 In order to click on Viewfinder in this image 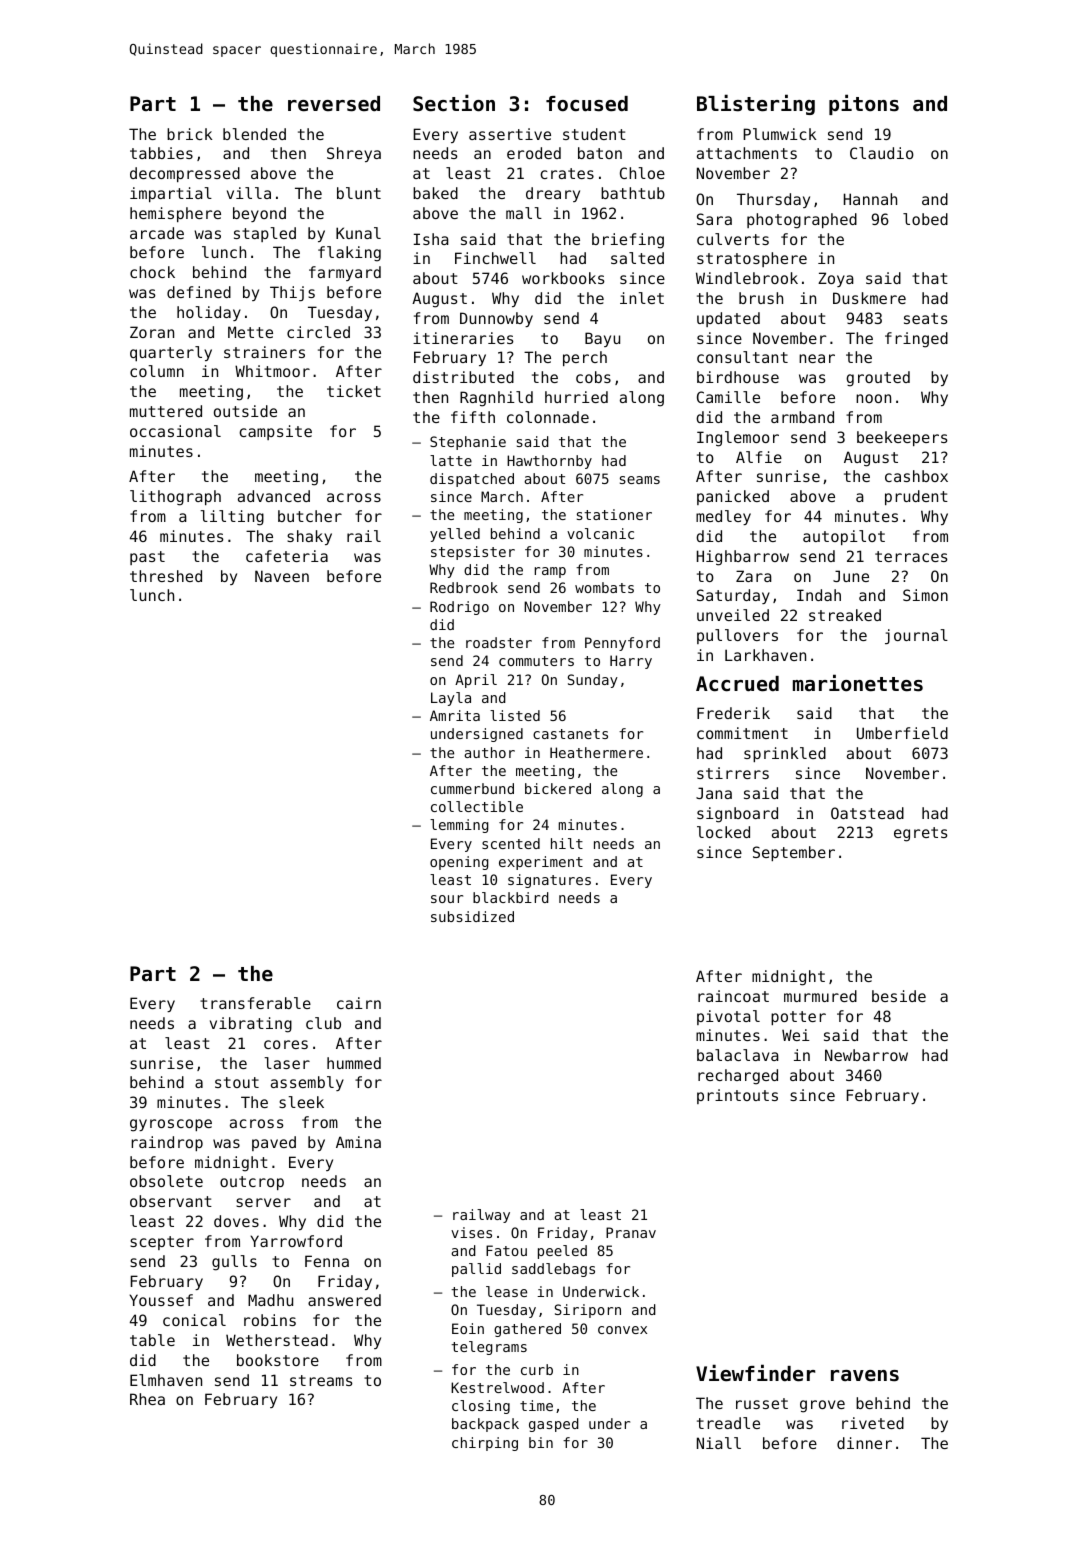, I will do `click(755, 1373)`.
